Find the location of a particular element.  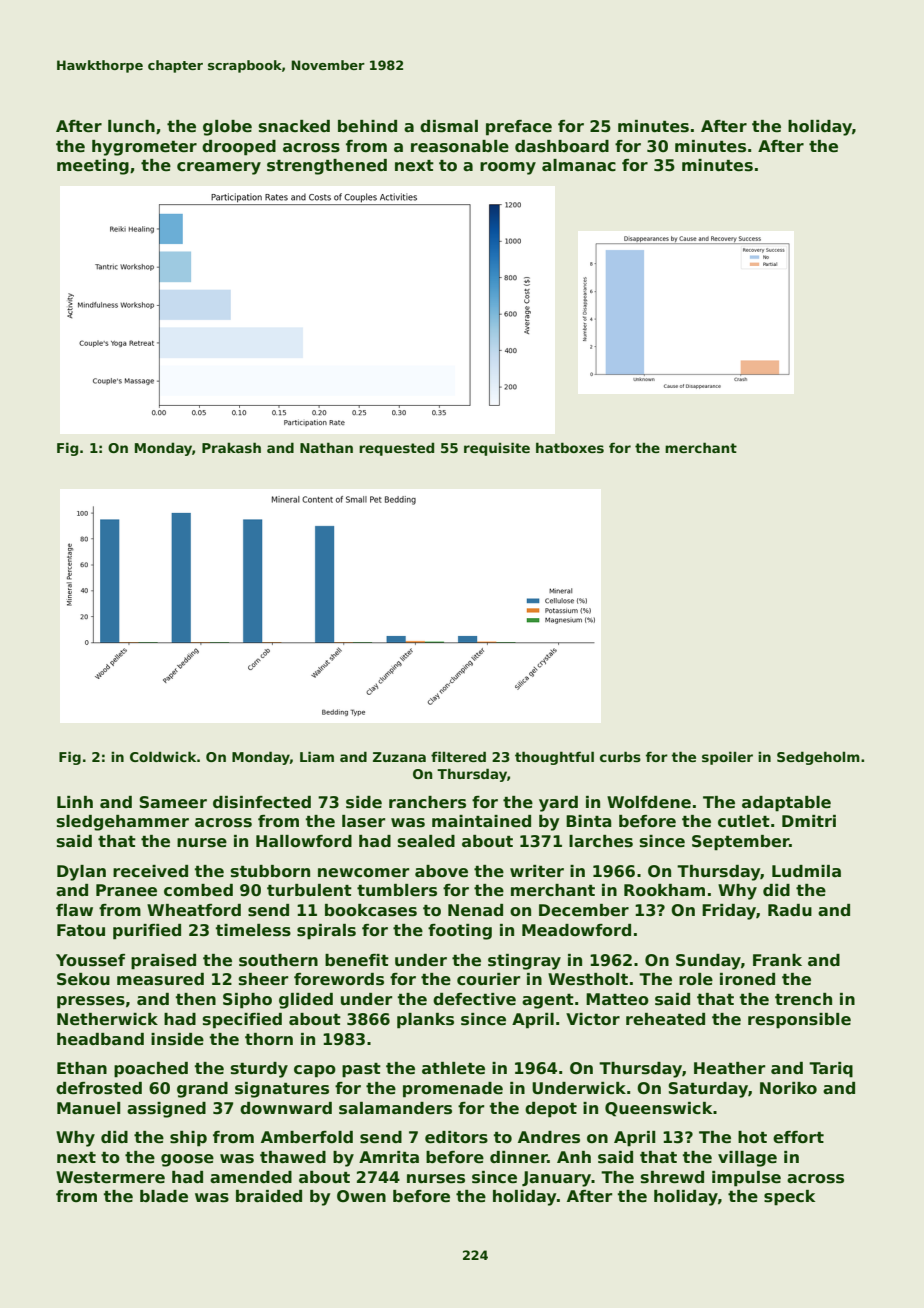

preface is located at coordinates (519, 128).
